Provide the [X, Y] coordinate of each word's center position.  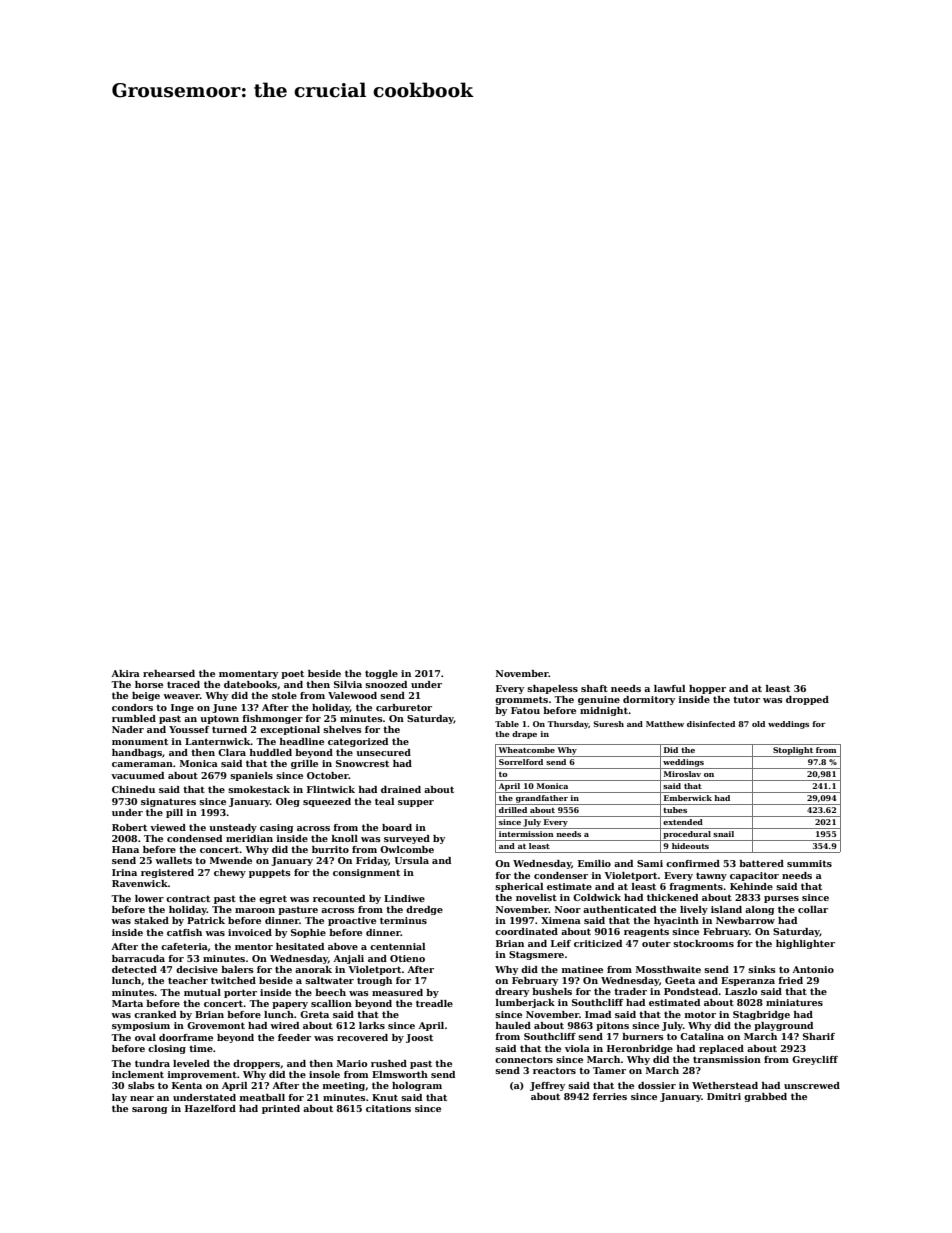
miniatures [794, 1002]
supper [416, 803]
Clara [232, 752]
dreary [512, 992]
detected [134, 969]
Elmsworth [400, 1074]
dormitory [649, 700]
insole [324, 1074]
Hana [125, 849]
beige [146, 696]
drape [524, 735]
